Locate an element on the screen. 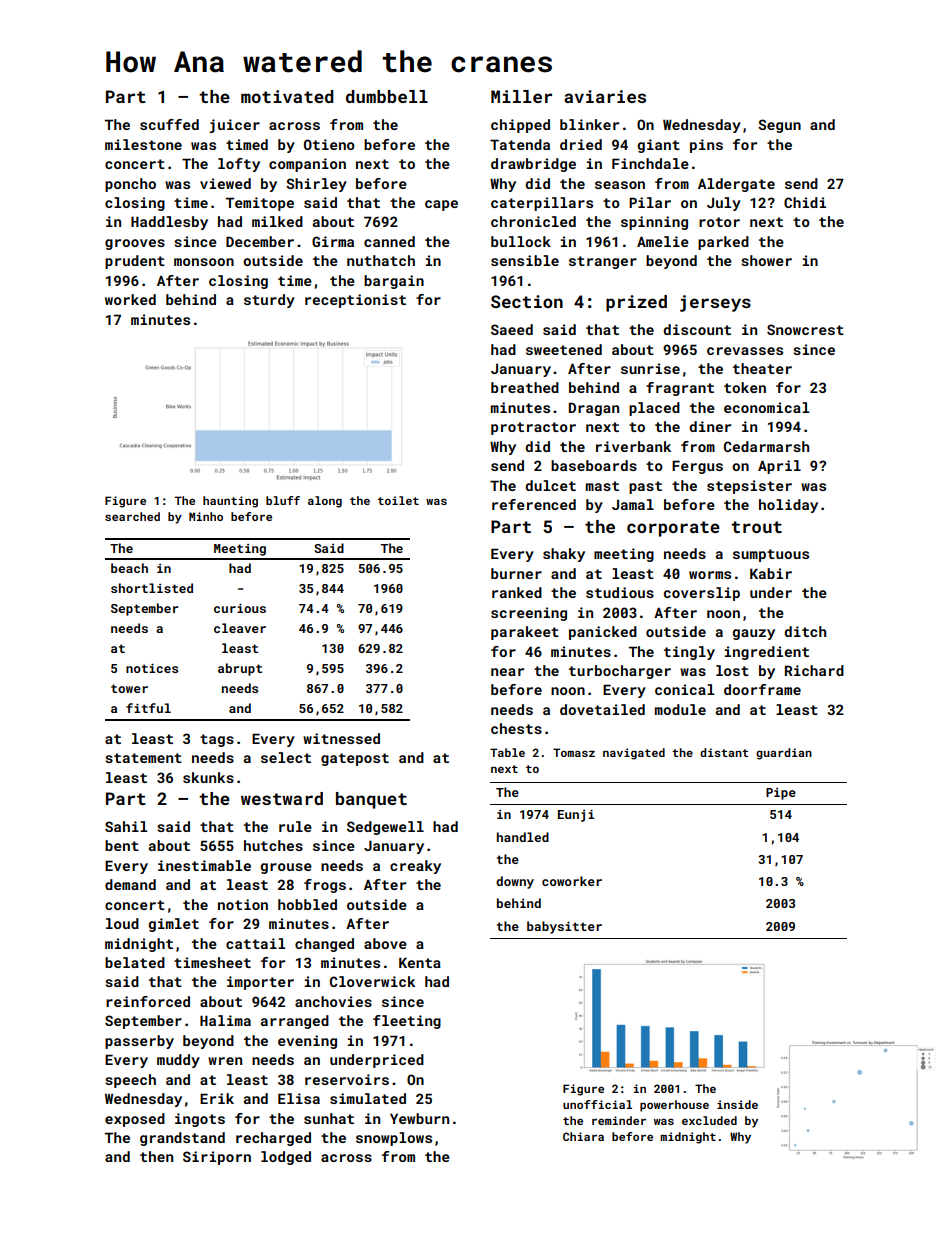  gimlet is located at coordinates (173, 925).
